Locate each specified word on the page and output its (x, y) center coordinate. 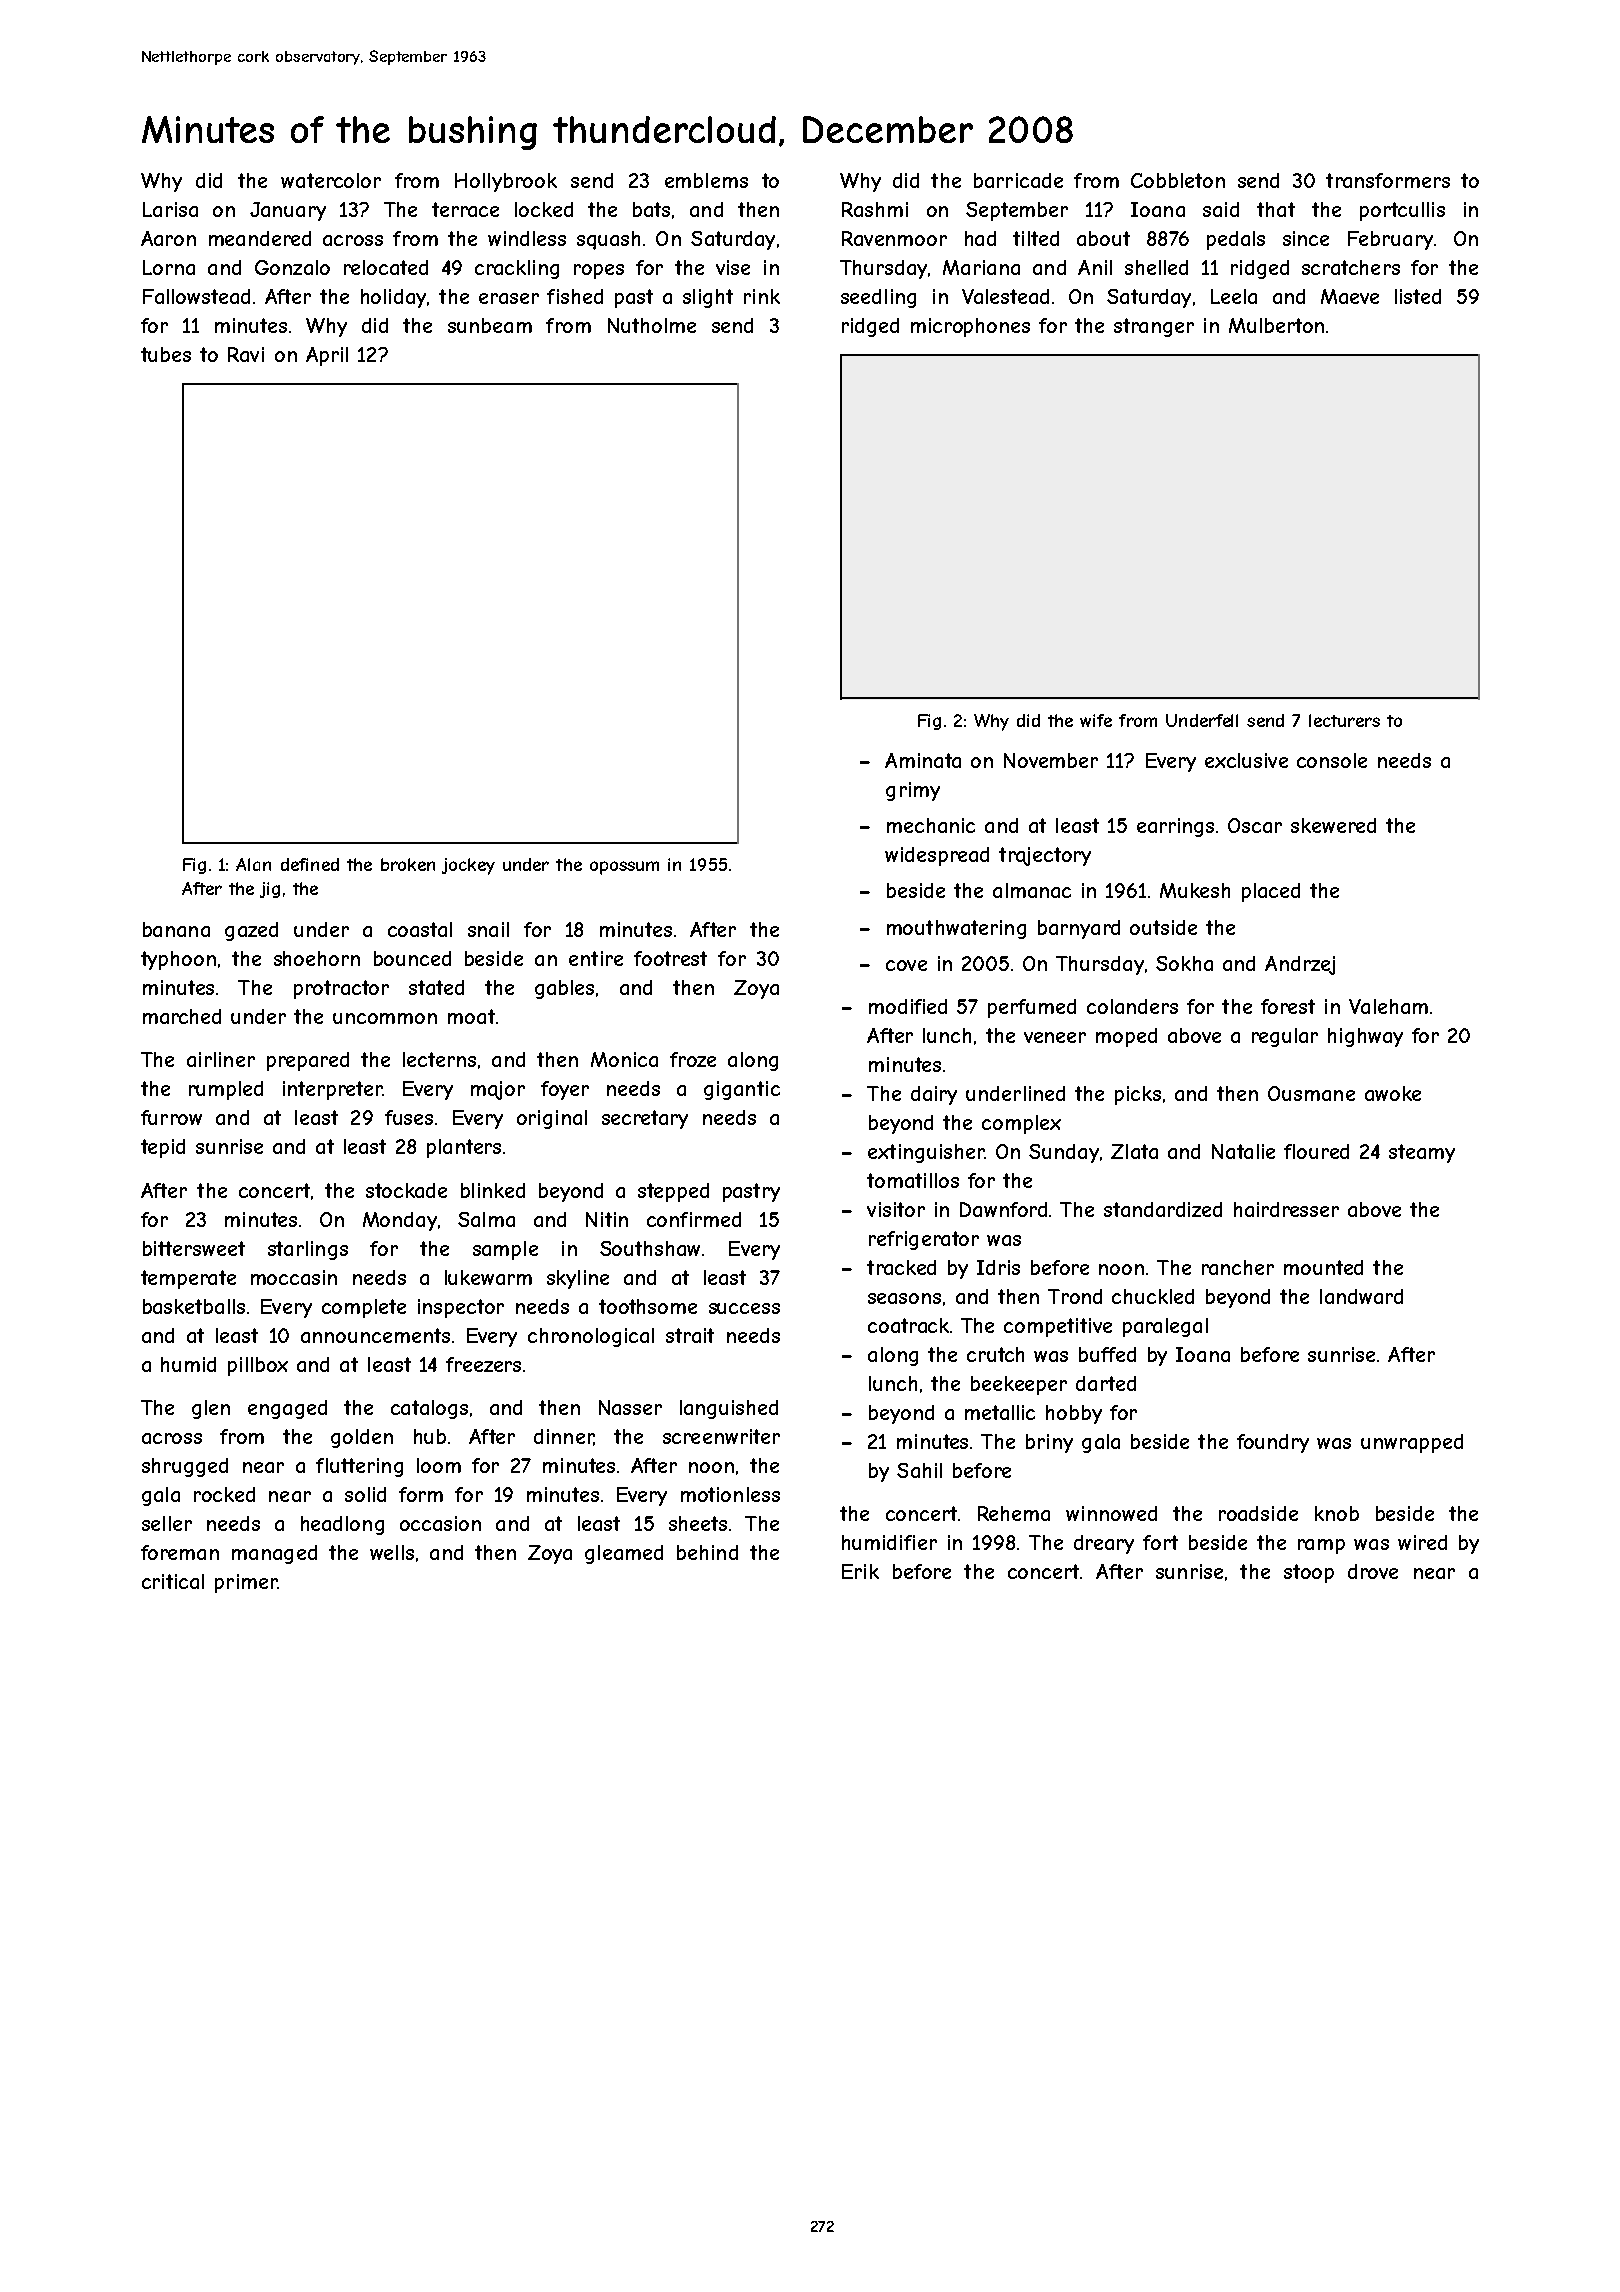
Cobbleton (1178, 180)
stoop (1309, 1573)
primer (246, 1583)
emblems (706, 180)
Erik (860, 1571)
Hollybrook (506, 182)
